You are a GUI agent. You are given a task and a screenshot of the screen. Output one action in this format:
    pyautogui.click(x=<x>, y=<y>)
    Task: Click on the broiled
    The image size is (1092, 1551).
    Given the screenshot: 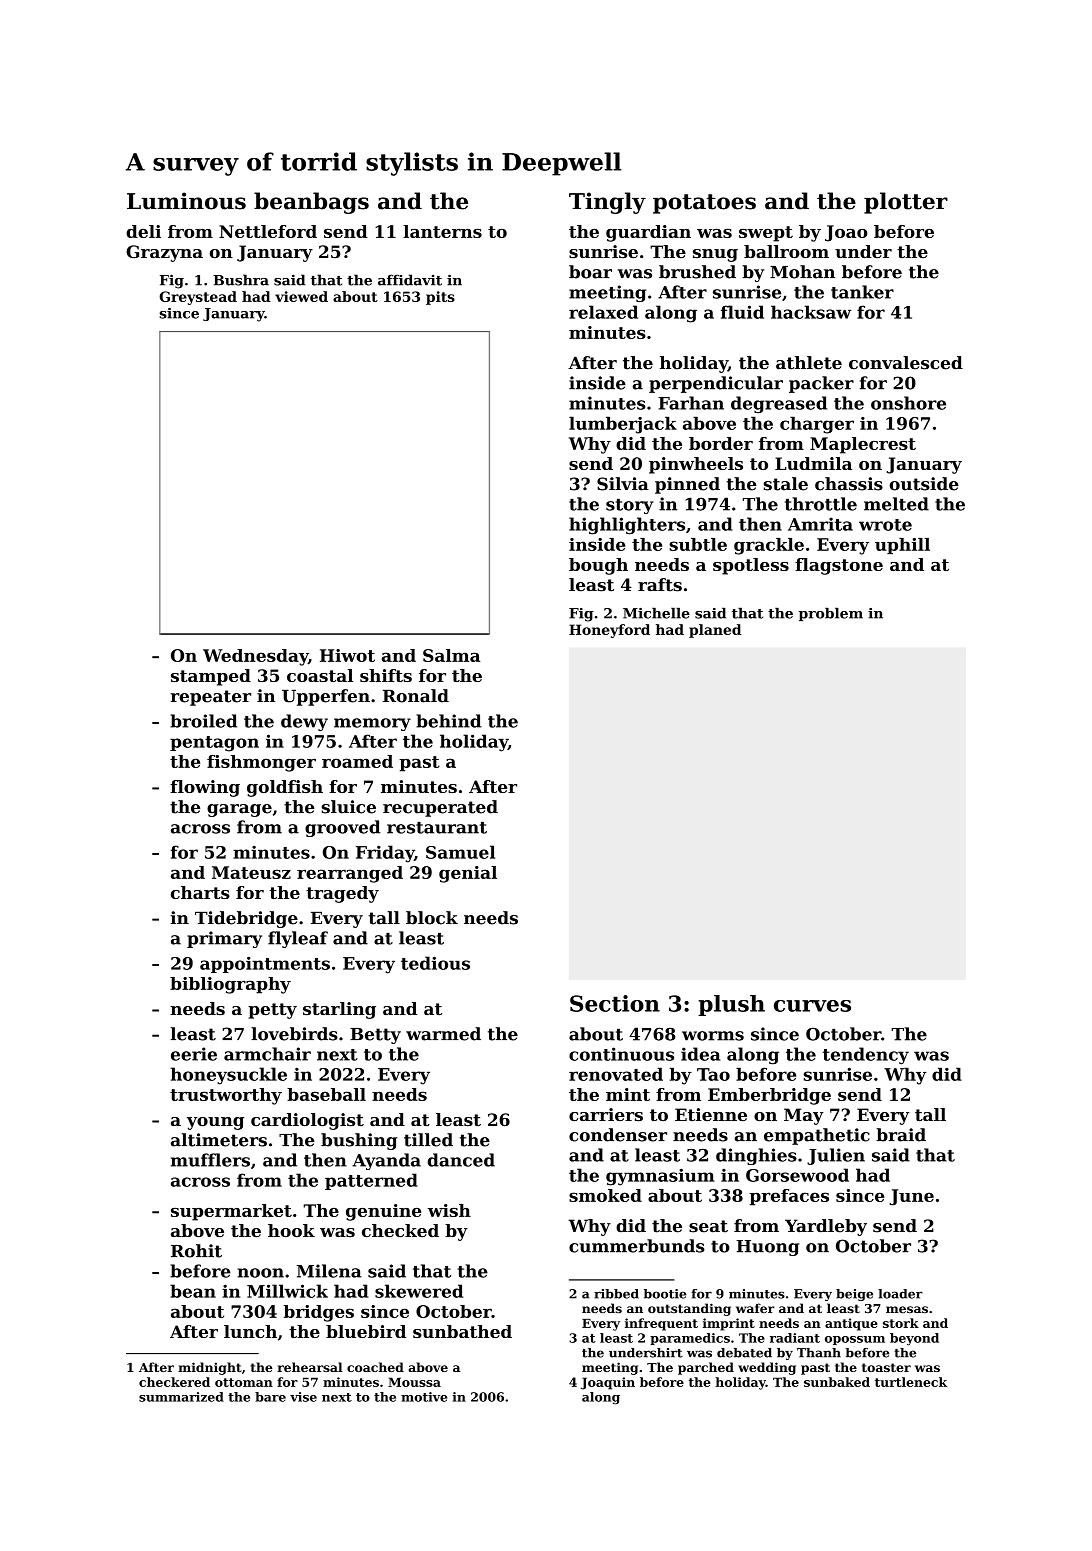 What is the action you would take?
    pyautogui.click(x=203, y=721)
